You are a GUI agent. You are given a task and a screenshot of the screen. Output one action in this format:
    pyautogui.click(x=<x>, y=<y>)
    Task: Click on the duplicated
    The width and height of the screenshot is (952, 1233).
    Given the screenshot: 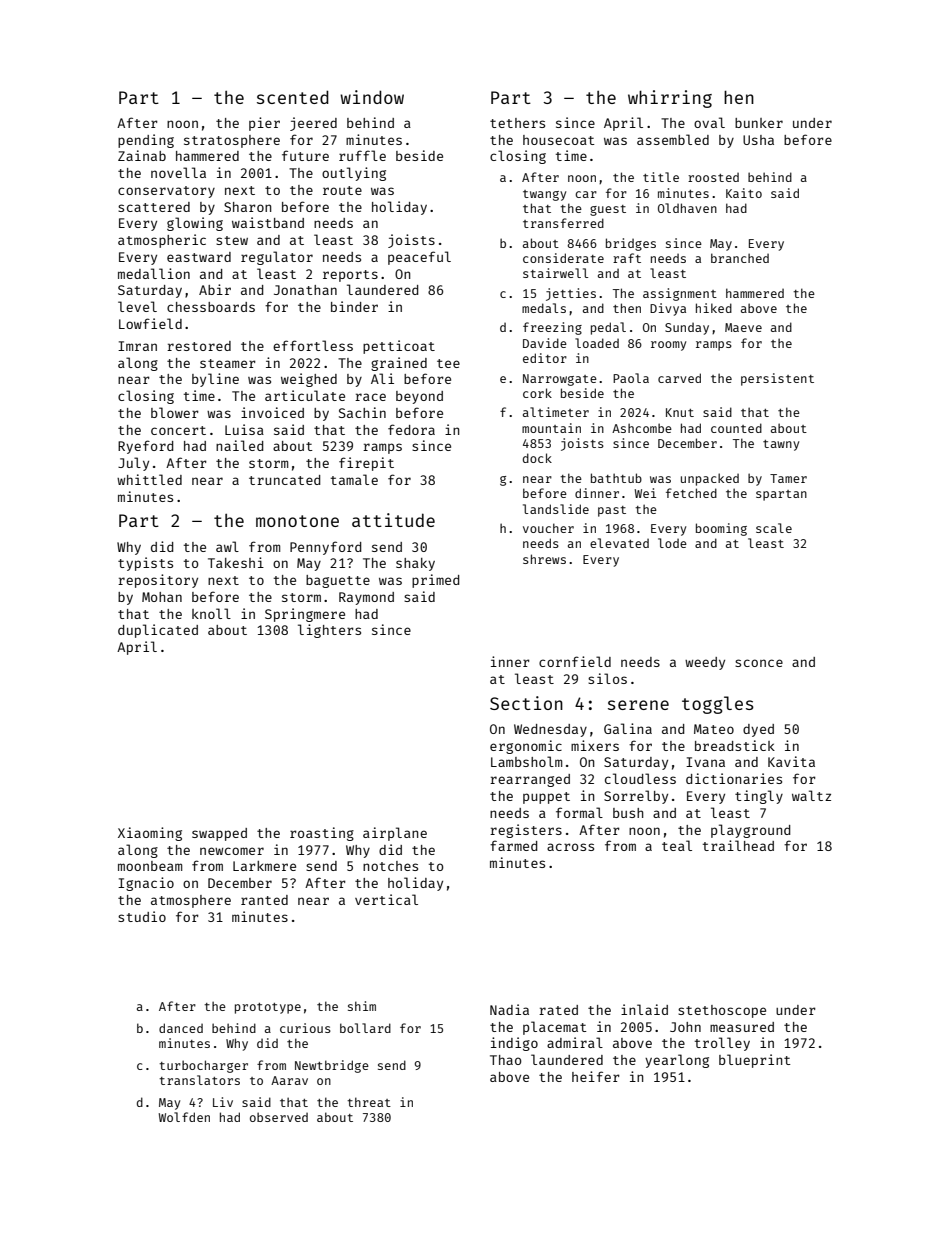 What is the action you would take?
    pyautogui.click(x=158, y=631)
